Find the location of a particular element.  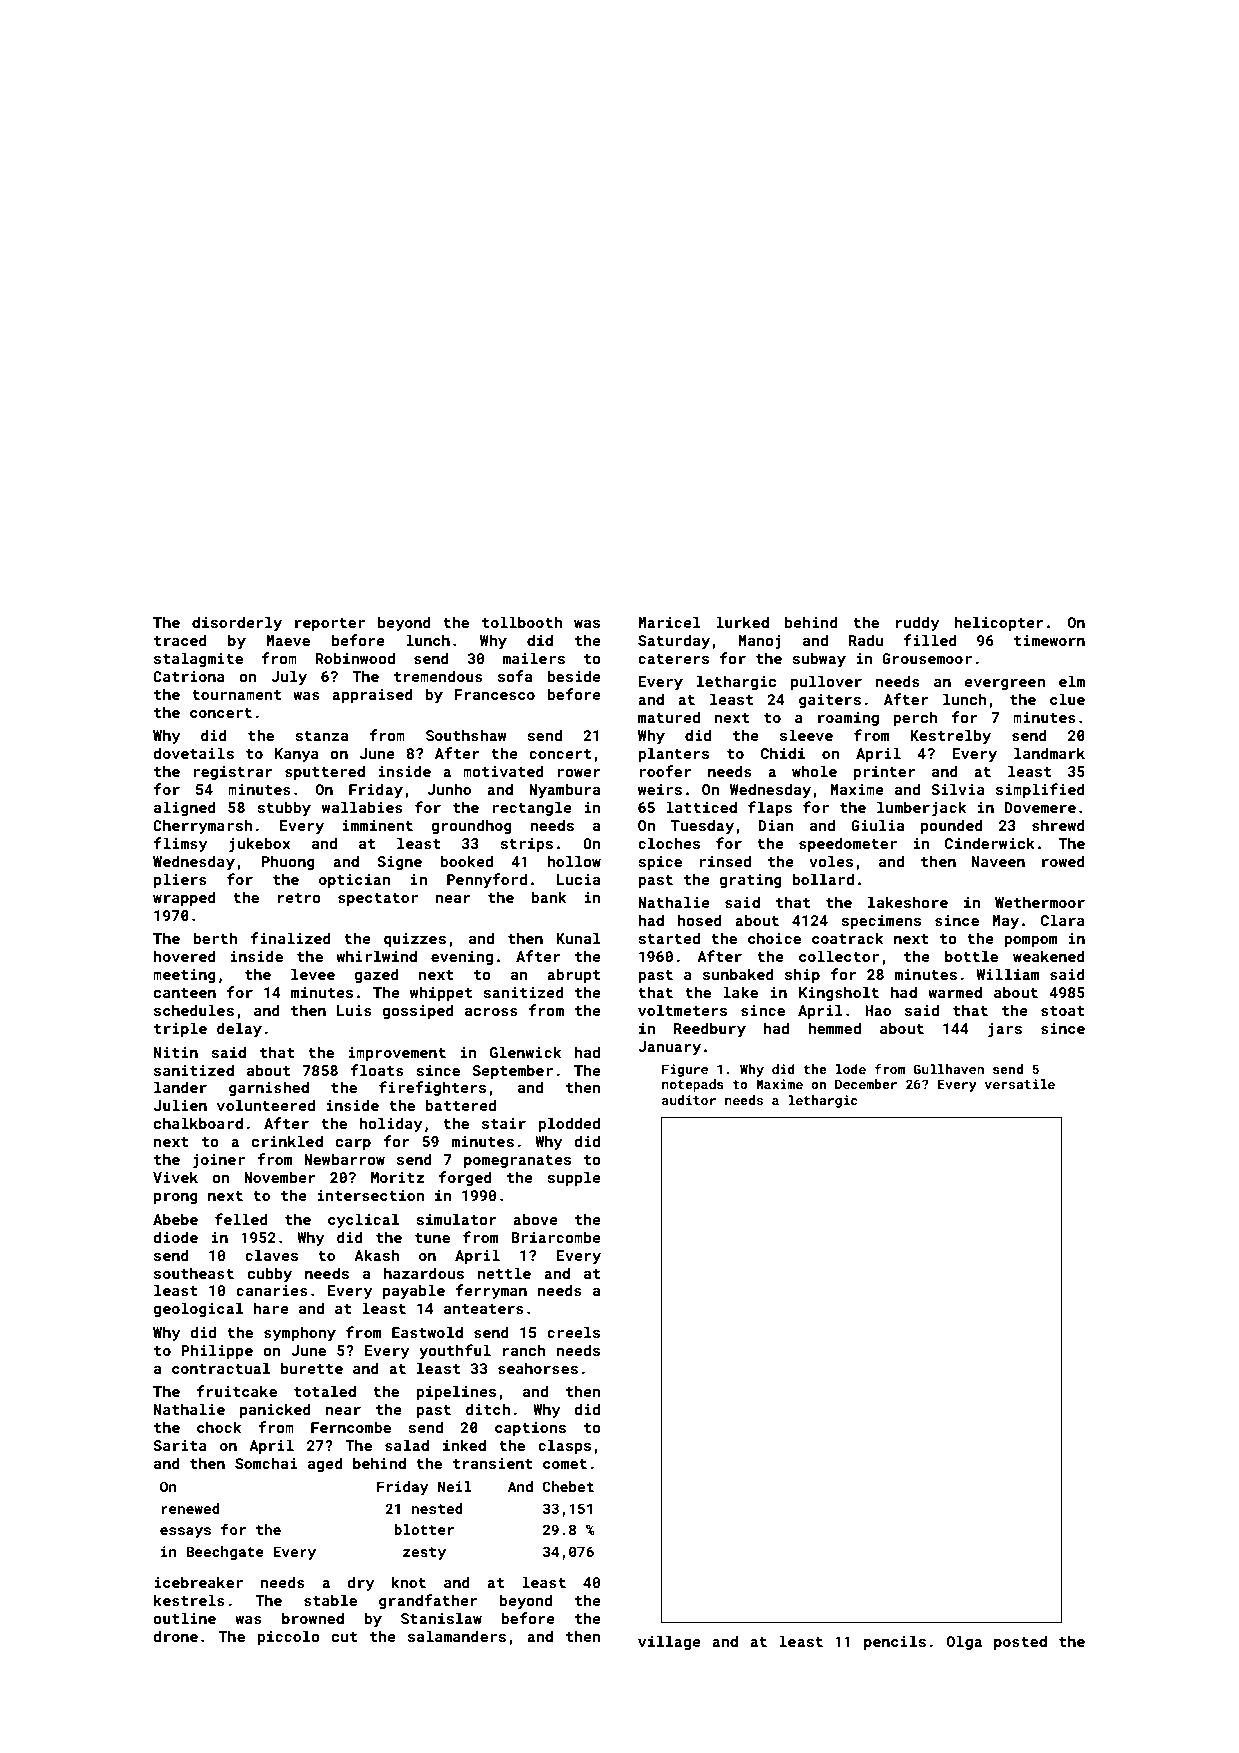

groundhog is located at coordinates (472, 826).
